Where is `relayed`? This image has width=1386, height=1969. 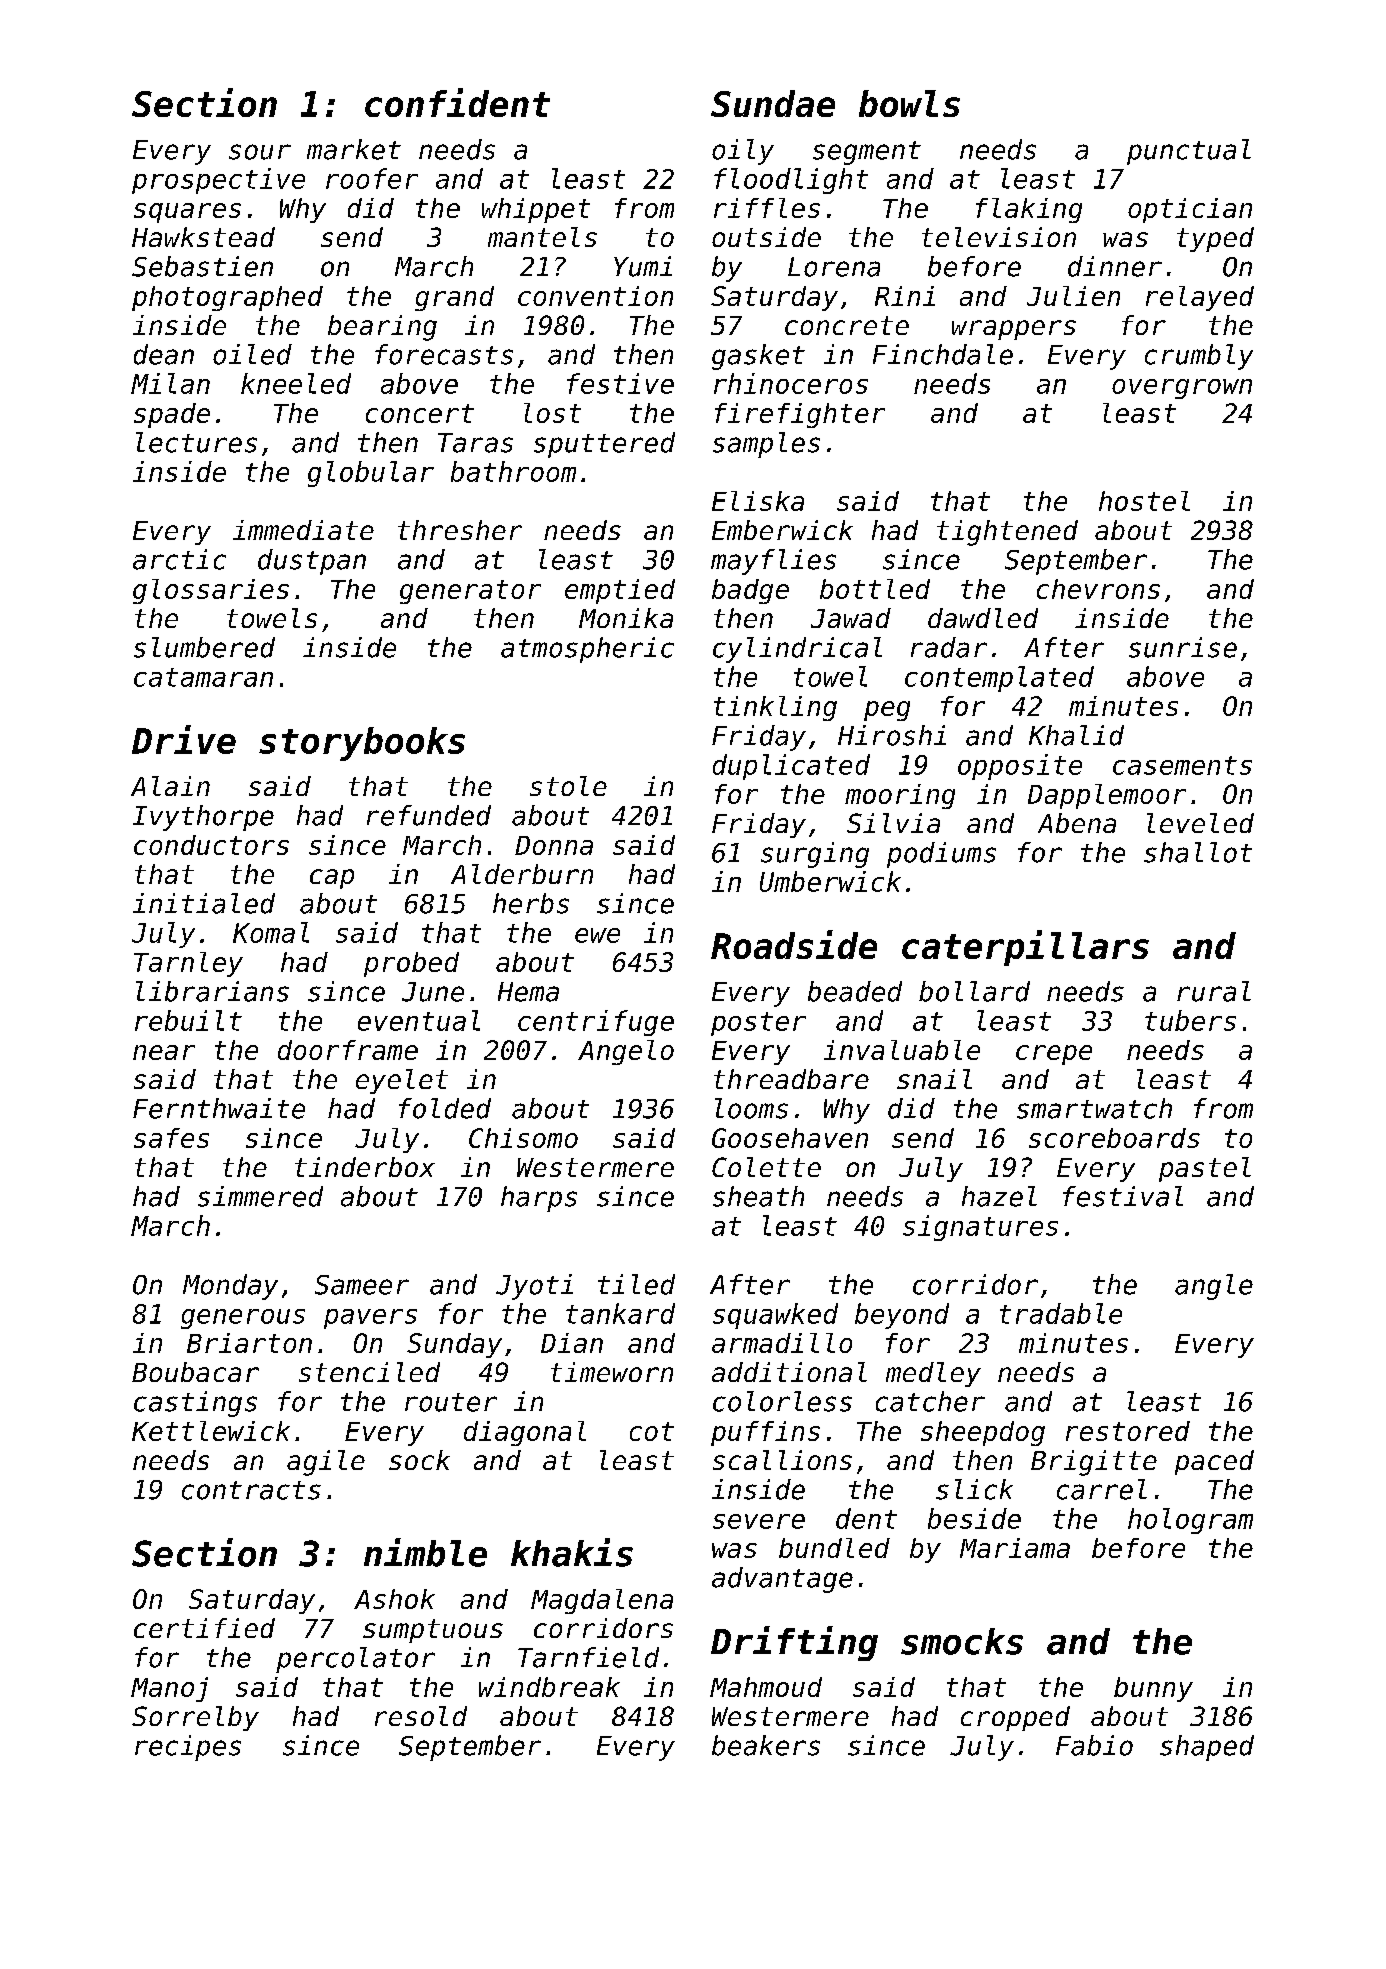
relayed is located at coordinates (1200, 298).
